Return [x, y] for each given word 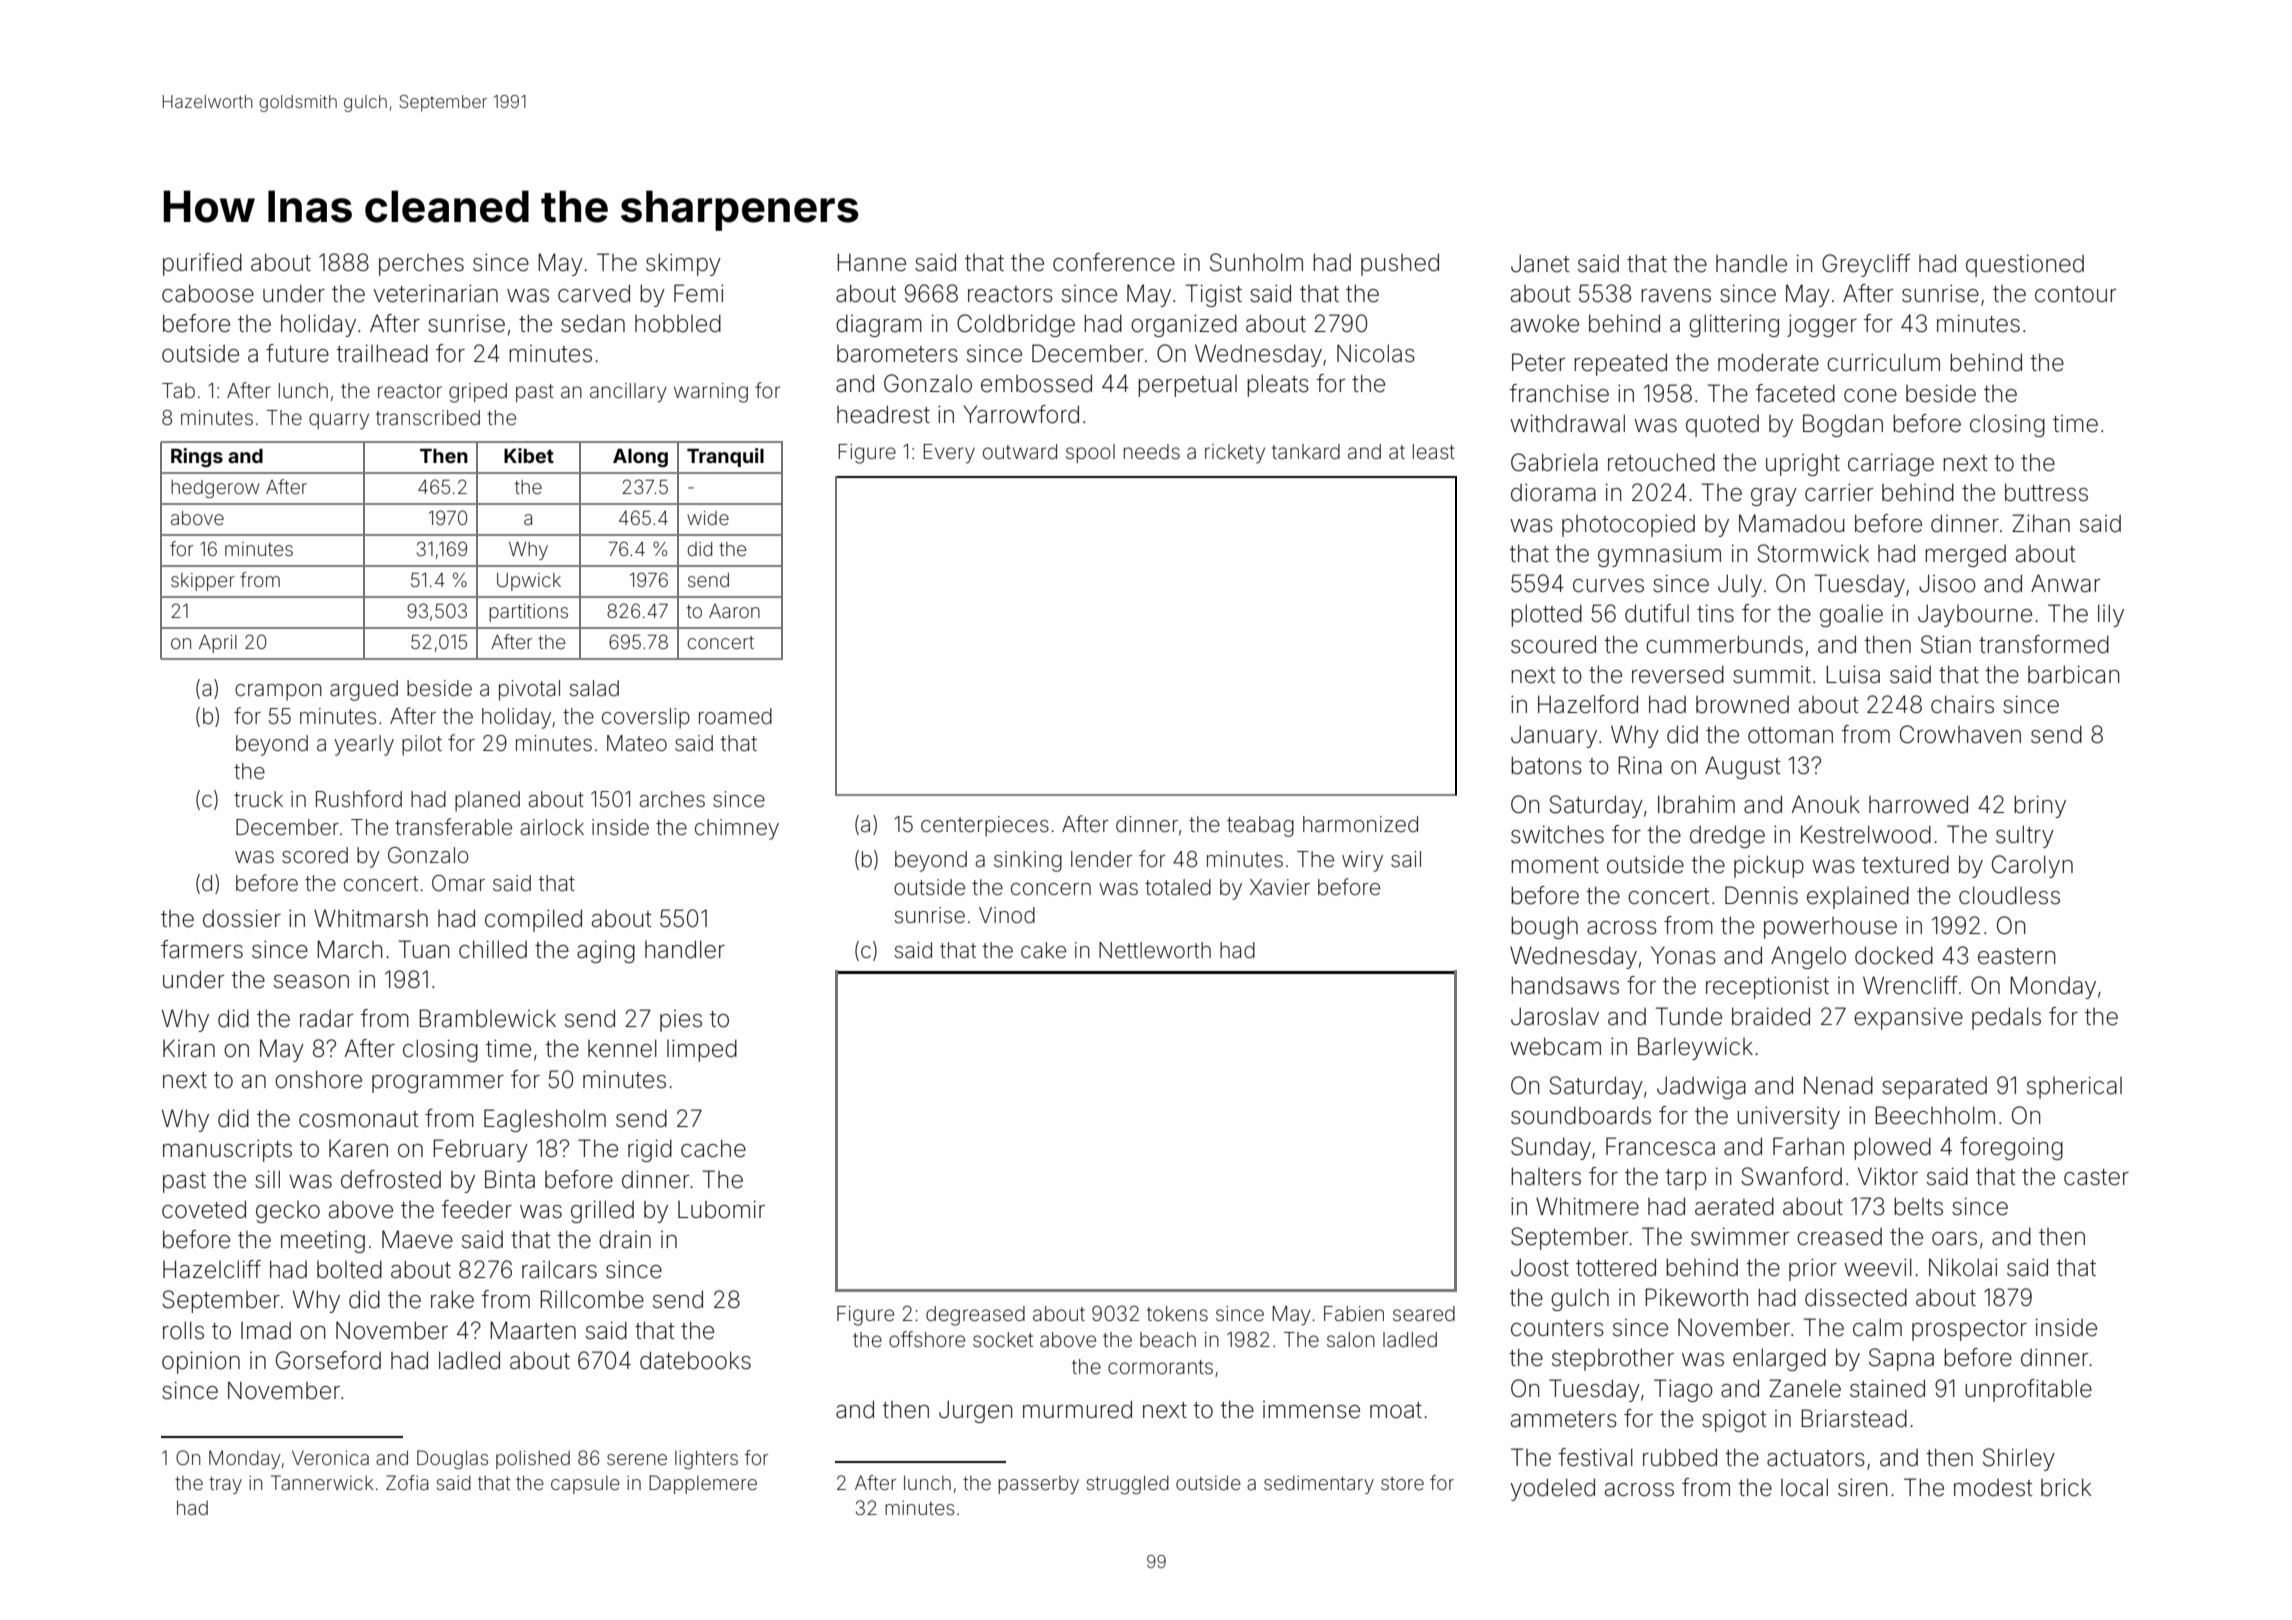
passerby [1038, 1485]
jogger [1822, 326]
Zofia [407, 1482]
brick [2066, 1487]
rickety [1235, 454]
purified [202, 264]
